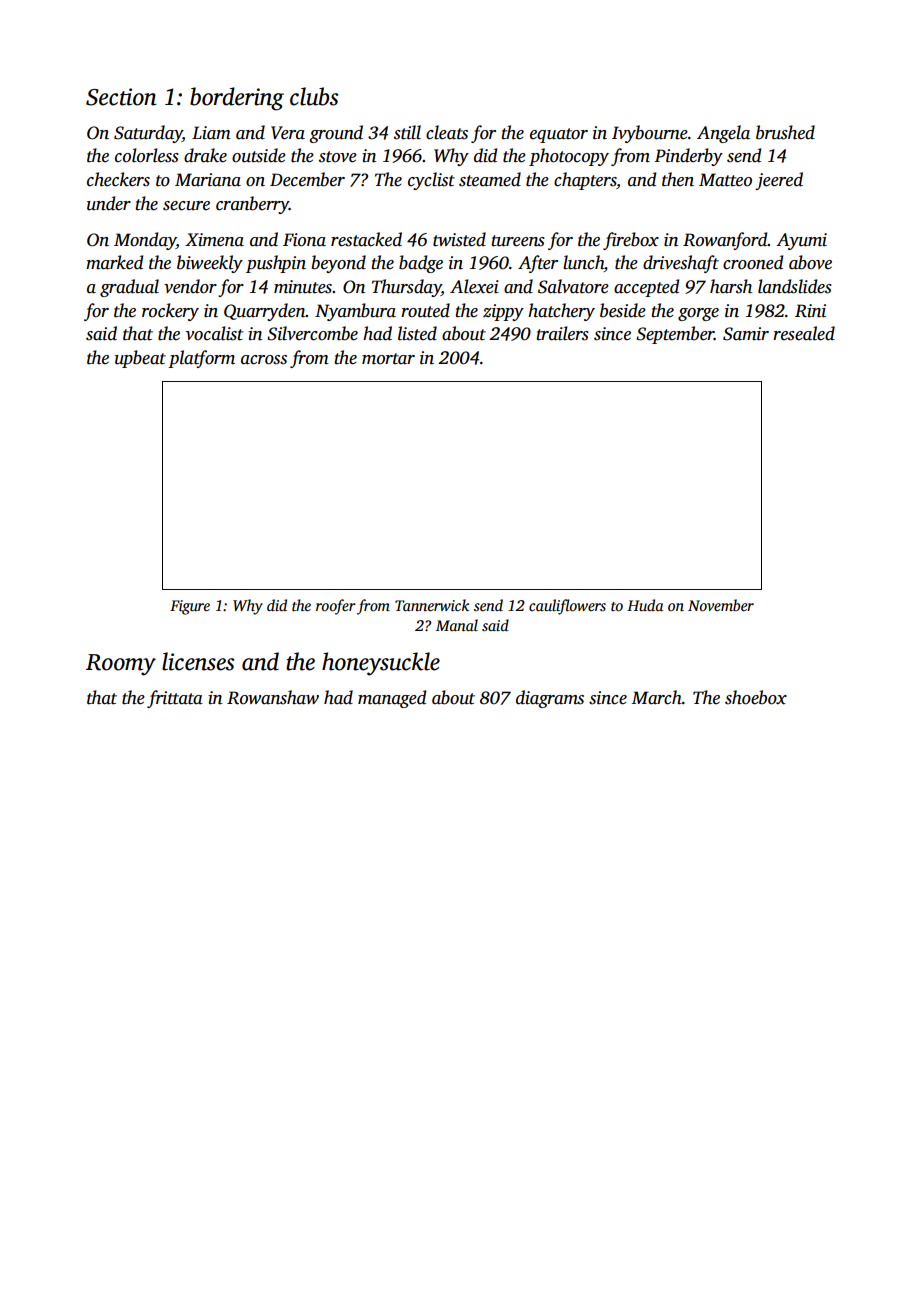 This page has width=924, height=1308. What do you see at coordinates (746, 334) in the page?
I see `Samir` at bounding box center [746, 334].
